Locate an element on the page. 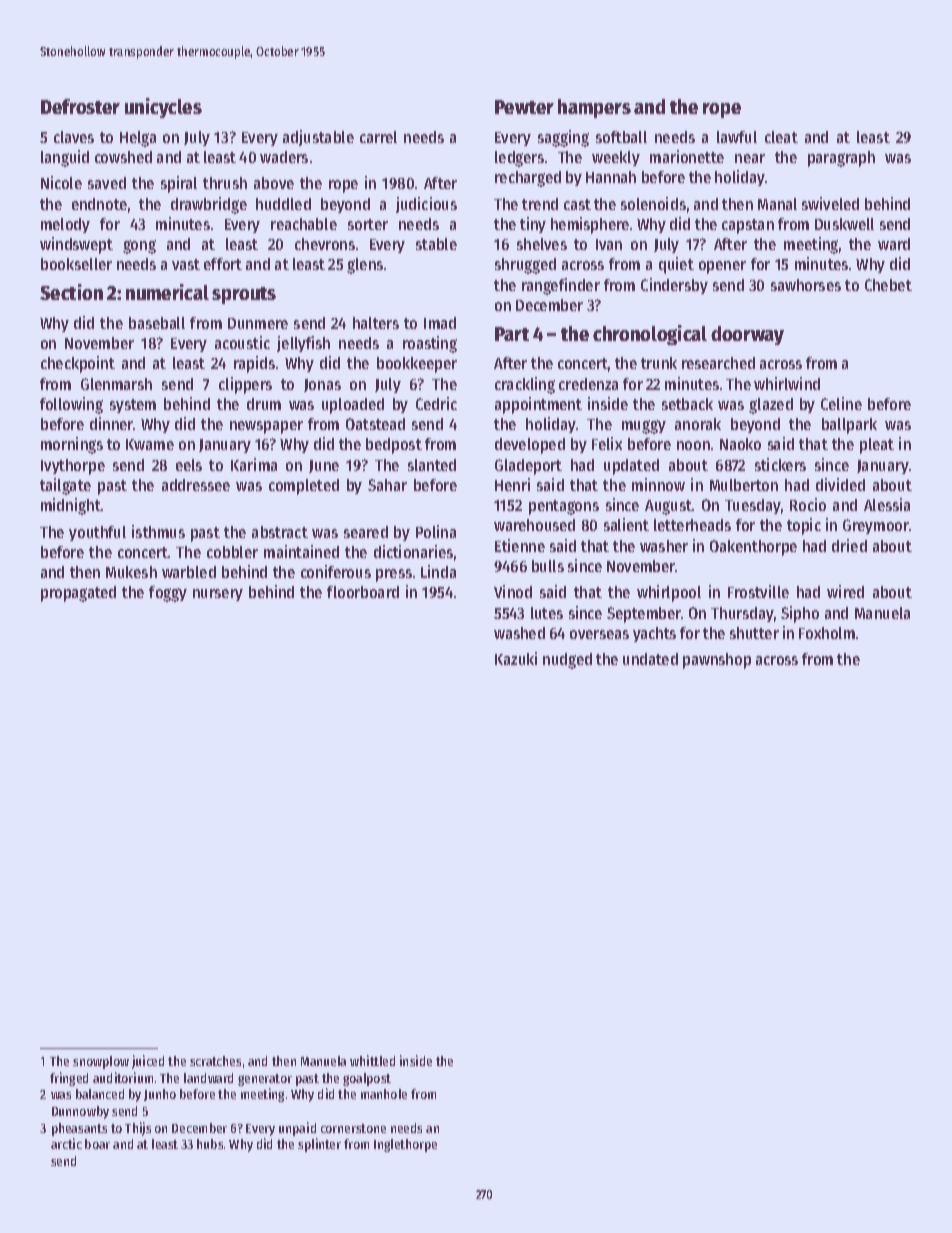  scratches is located at coordinates (215, 1061).
